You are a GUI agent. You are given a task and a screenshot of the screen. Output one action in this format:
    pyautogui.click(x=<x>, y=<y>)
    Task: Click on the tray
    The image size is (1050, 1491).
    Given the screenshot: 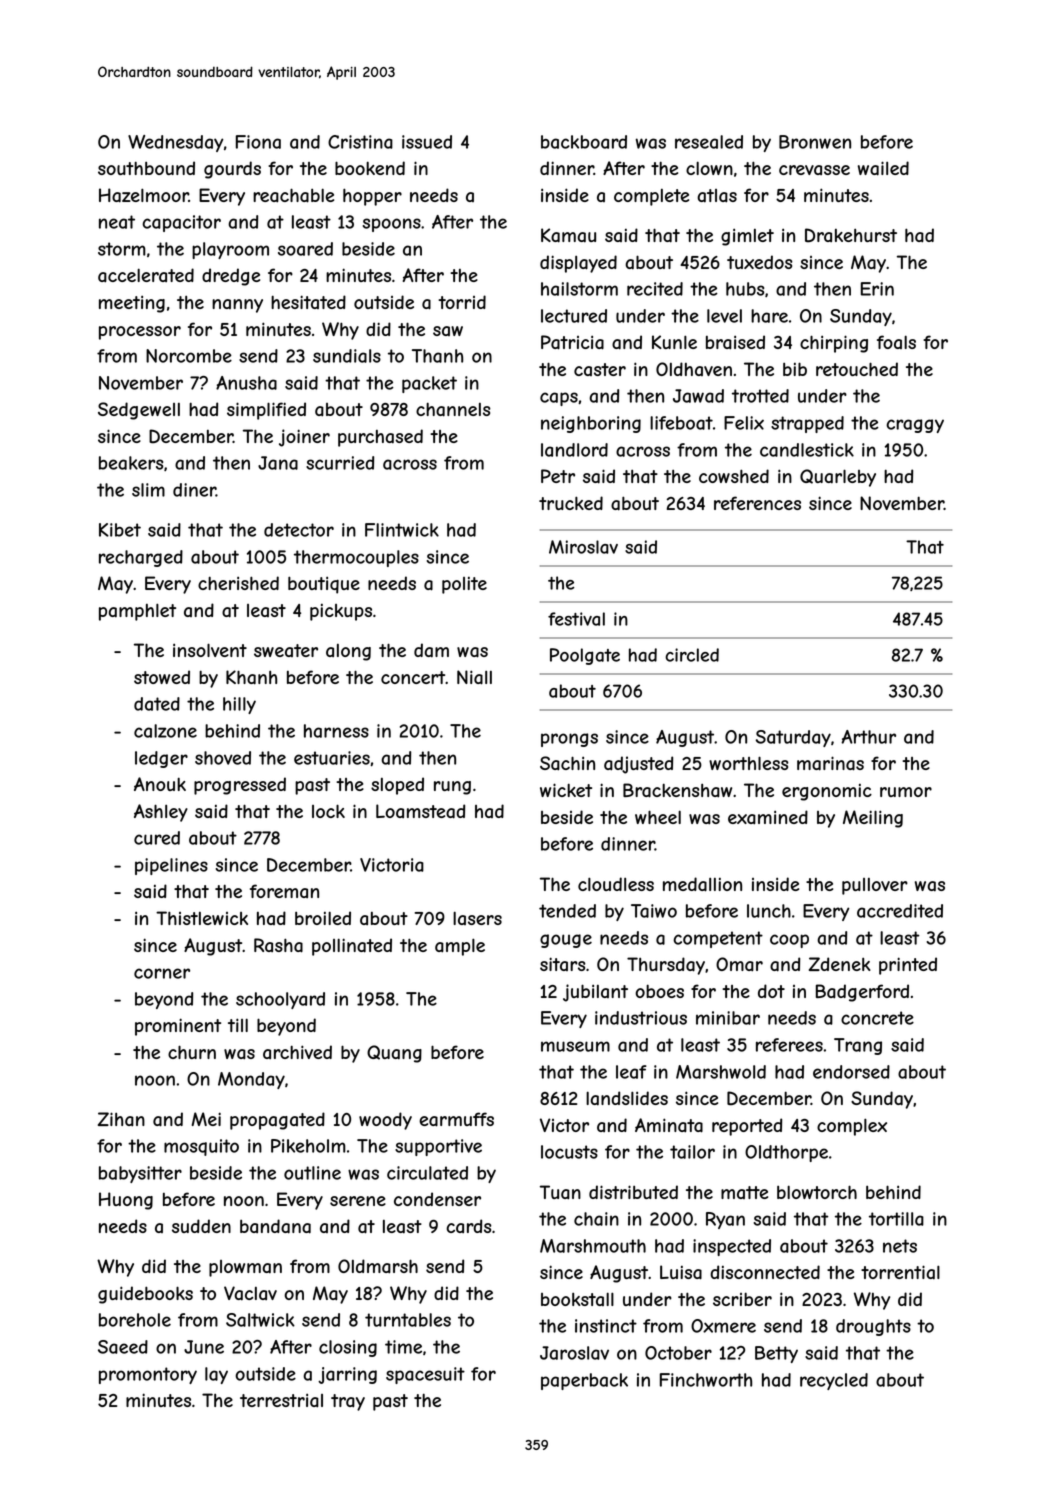 What is the action you would take?
    pyautogui.click(x=348, y=1402)
